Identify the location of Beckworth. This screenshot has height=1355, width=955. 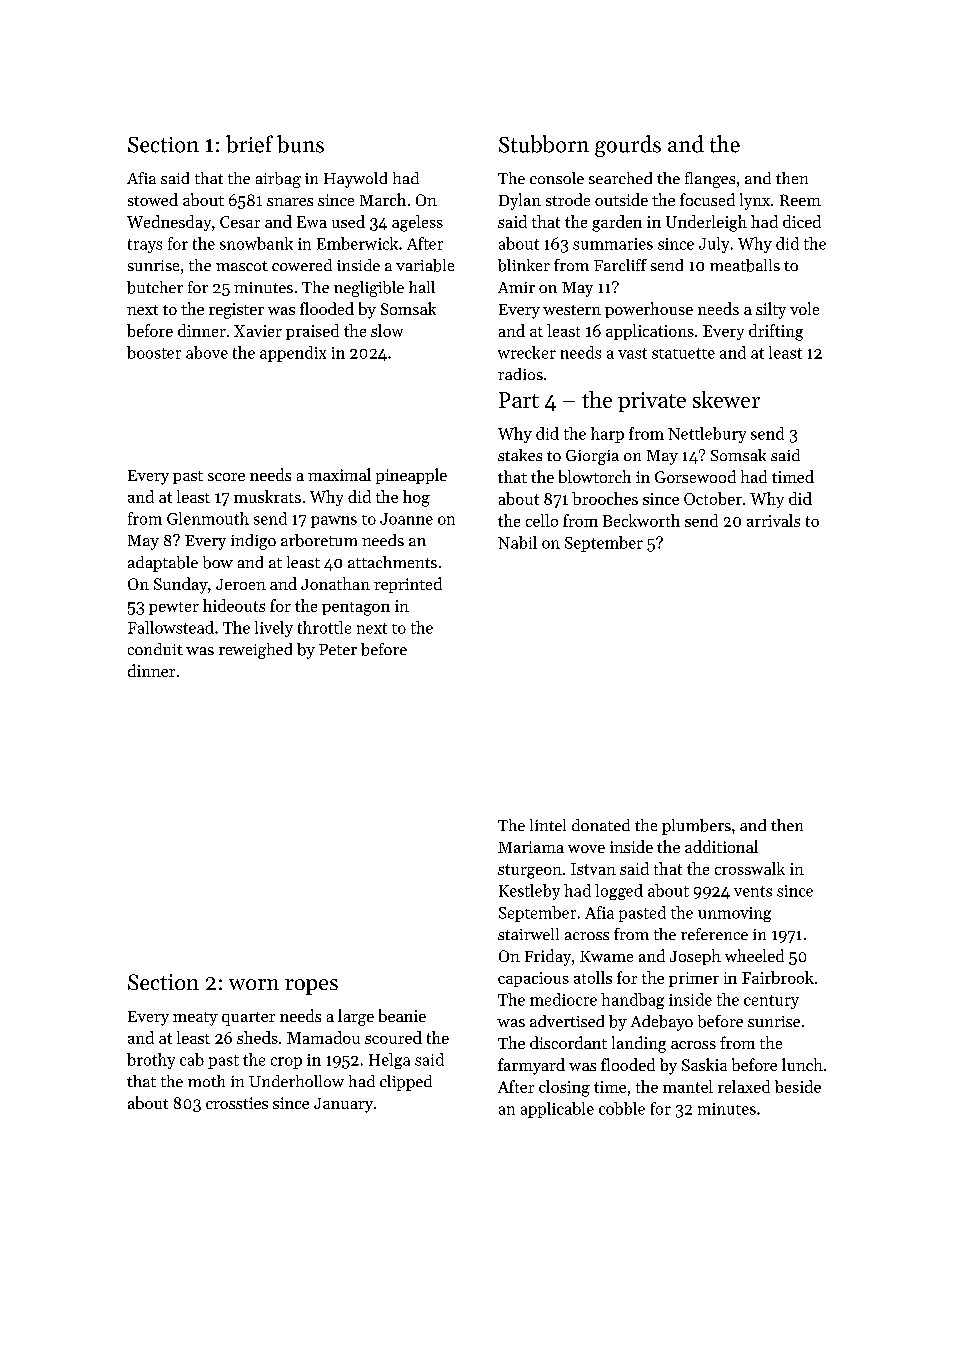
(641, 520).
